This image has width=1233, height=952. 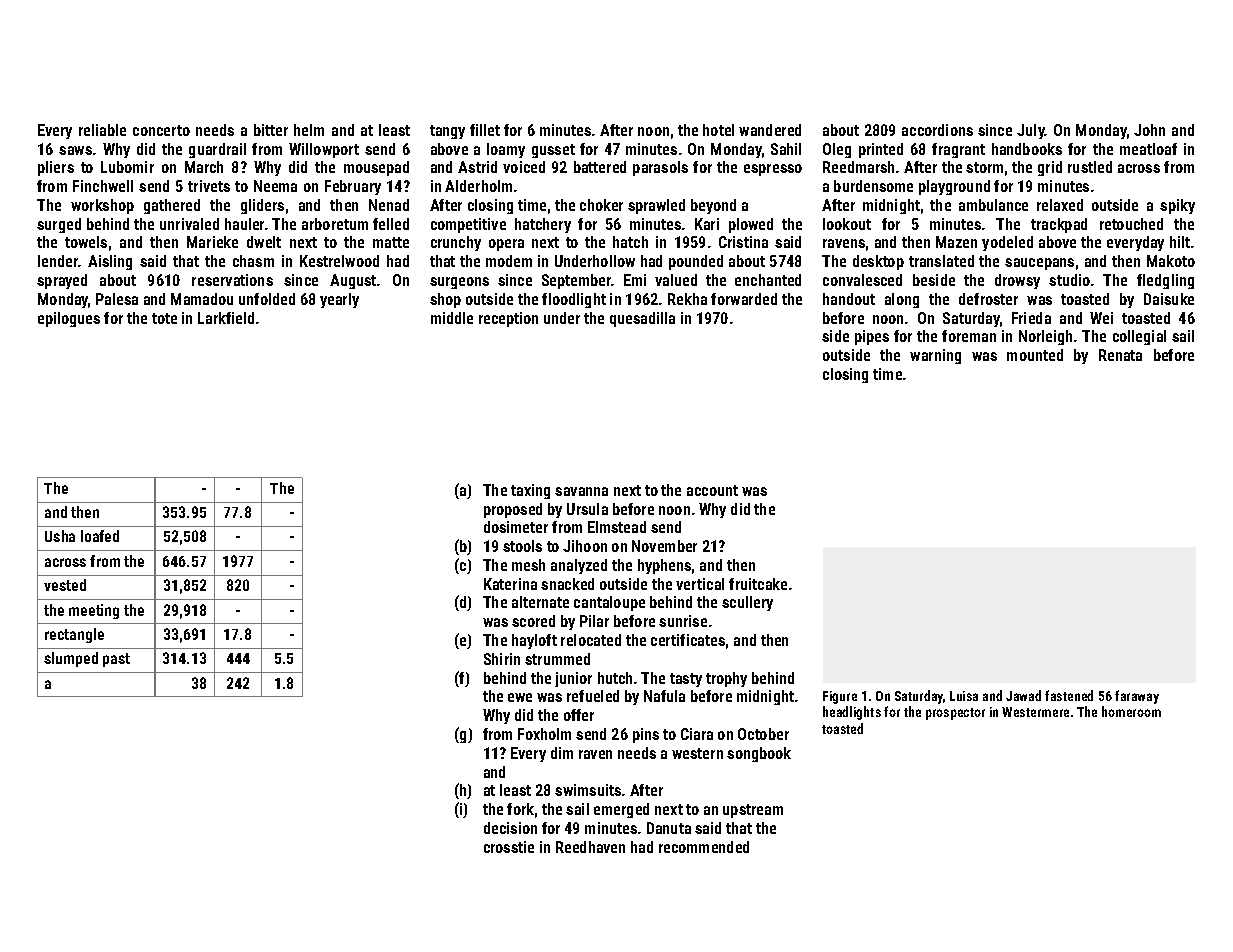 I want to click on Luisa, so click(x=964, y=696).
